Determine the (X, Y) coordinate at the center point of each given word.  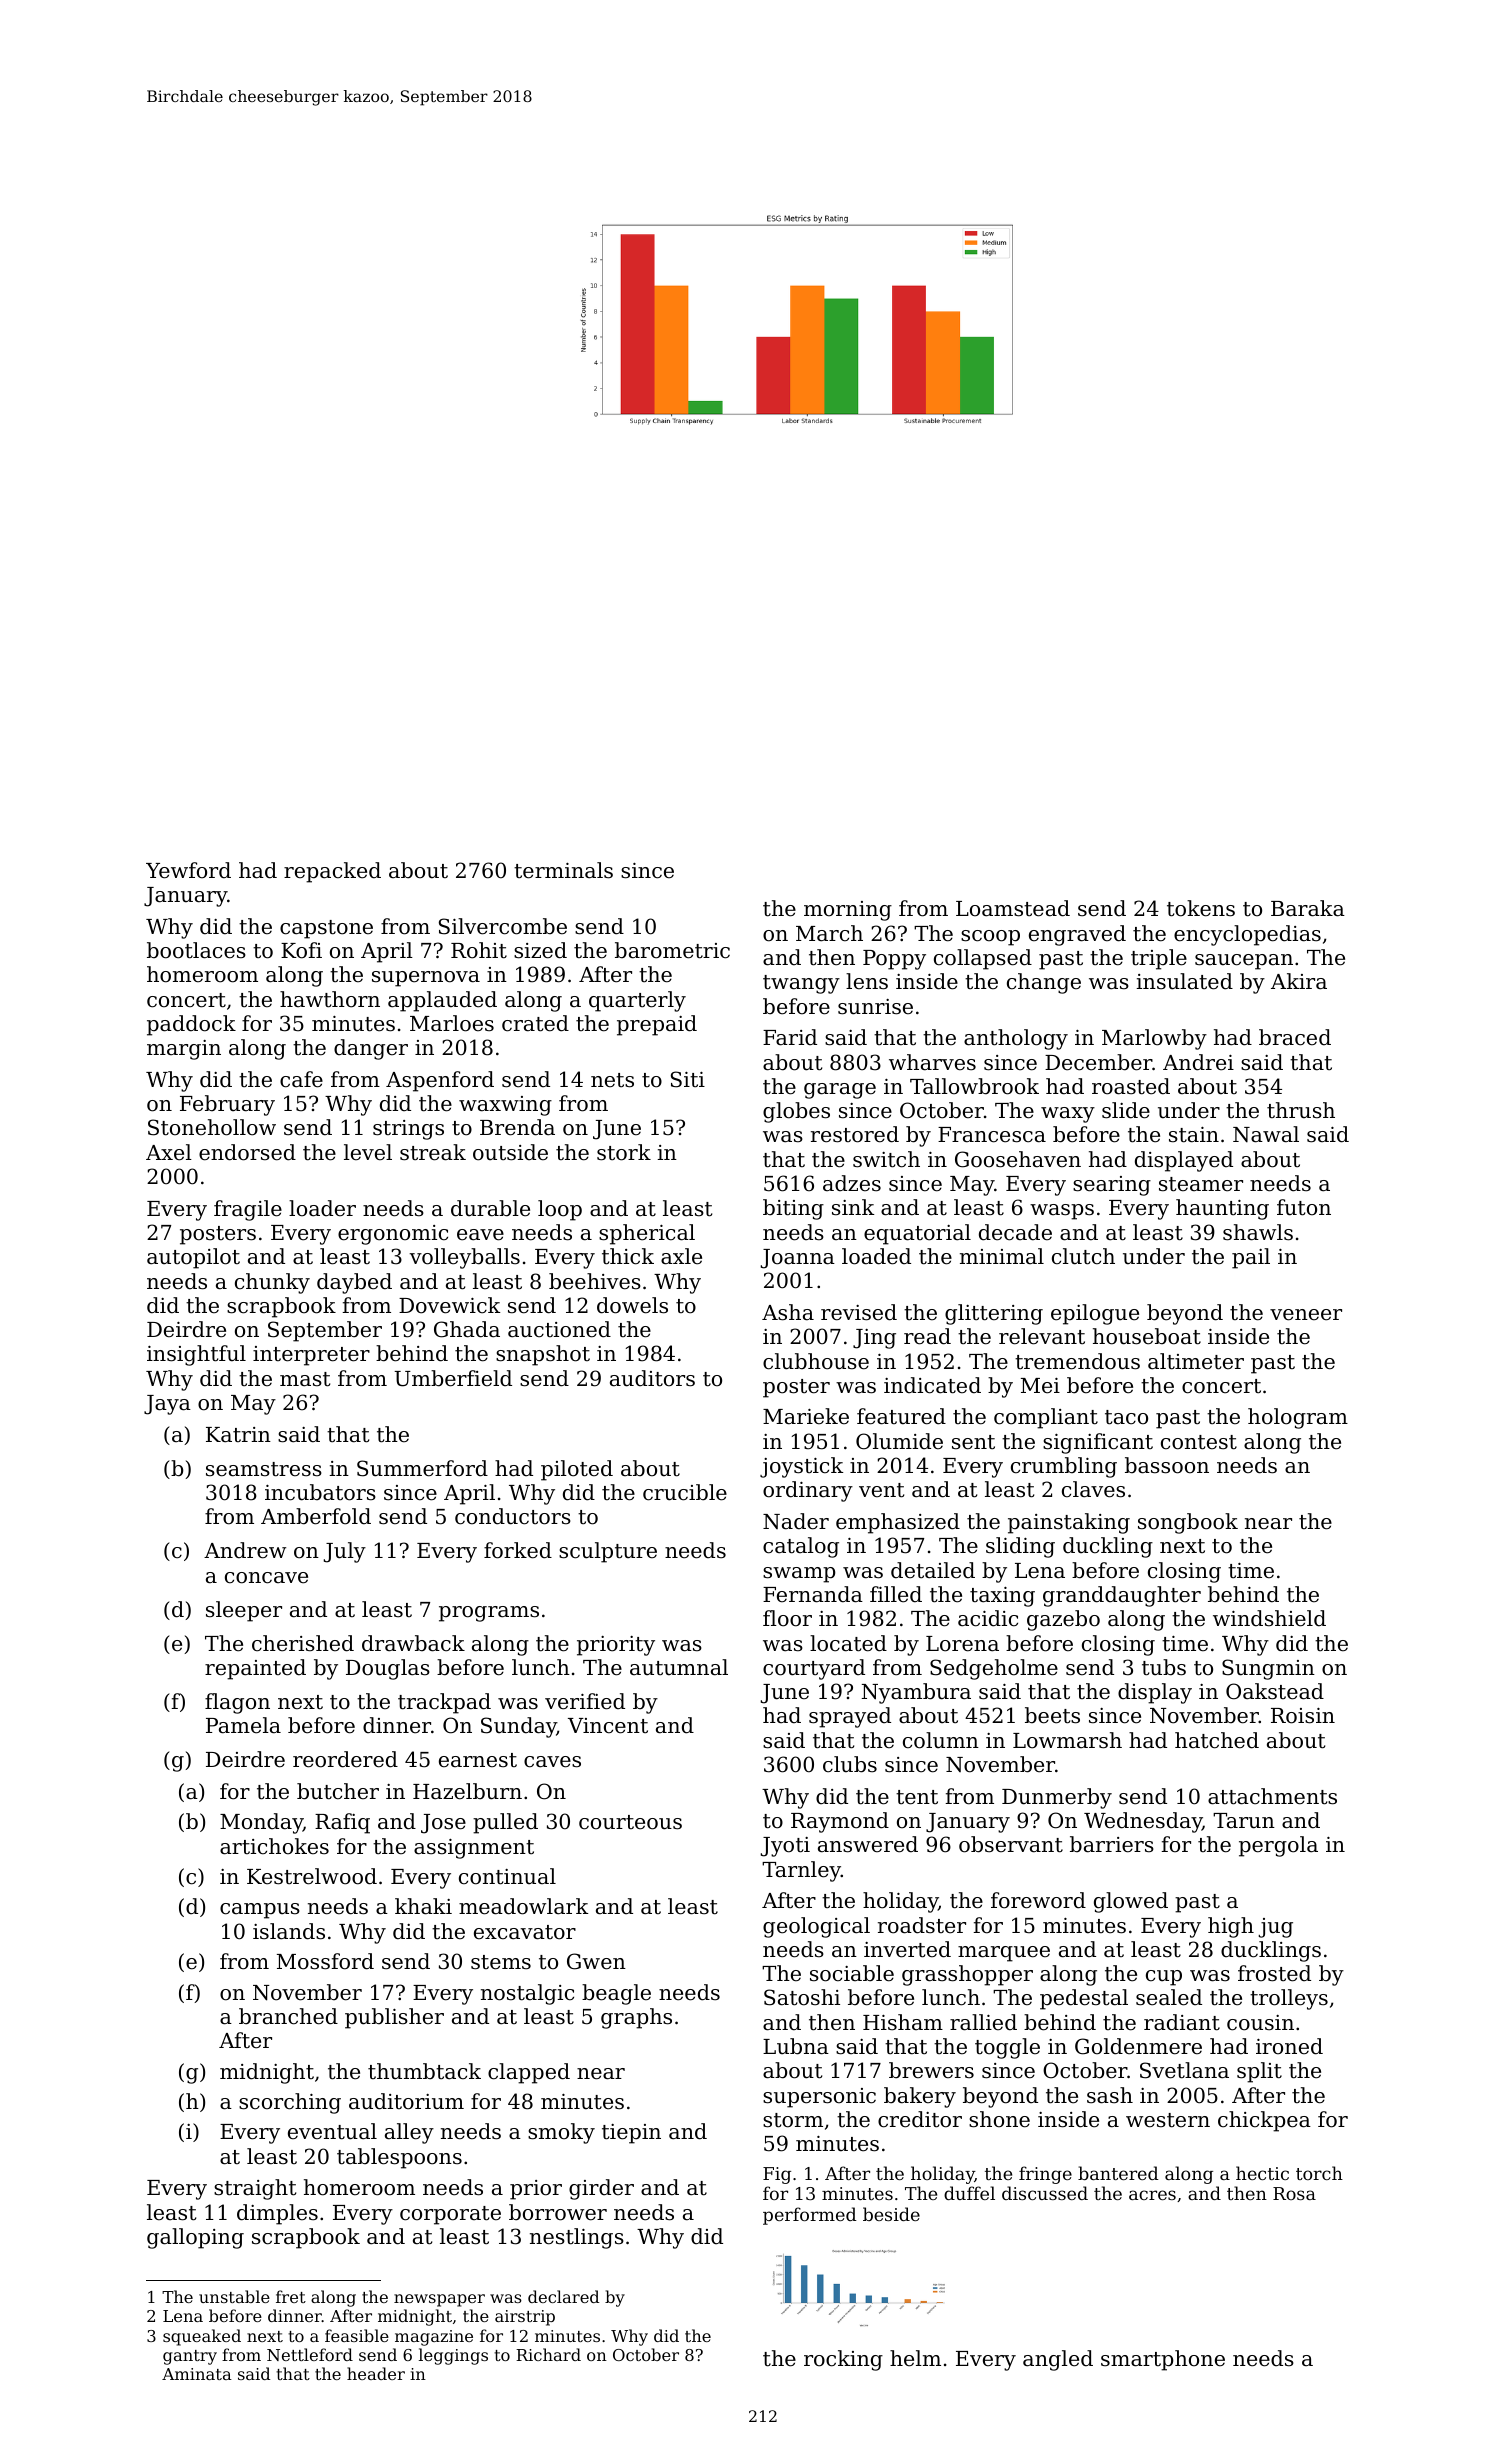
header (376, 2373)
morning (848, 911)
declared (563, 2296)
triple (1159, 959)
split (1259, 2072)
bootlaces (196, 950)
